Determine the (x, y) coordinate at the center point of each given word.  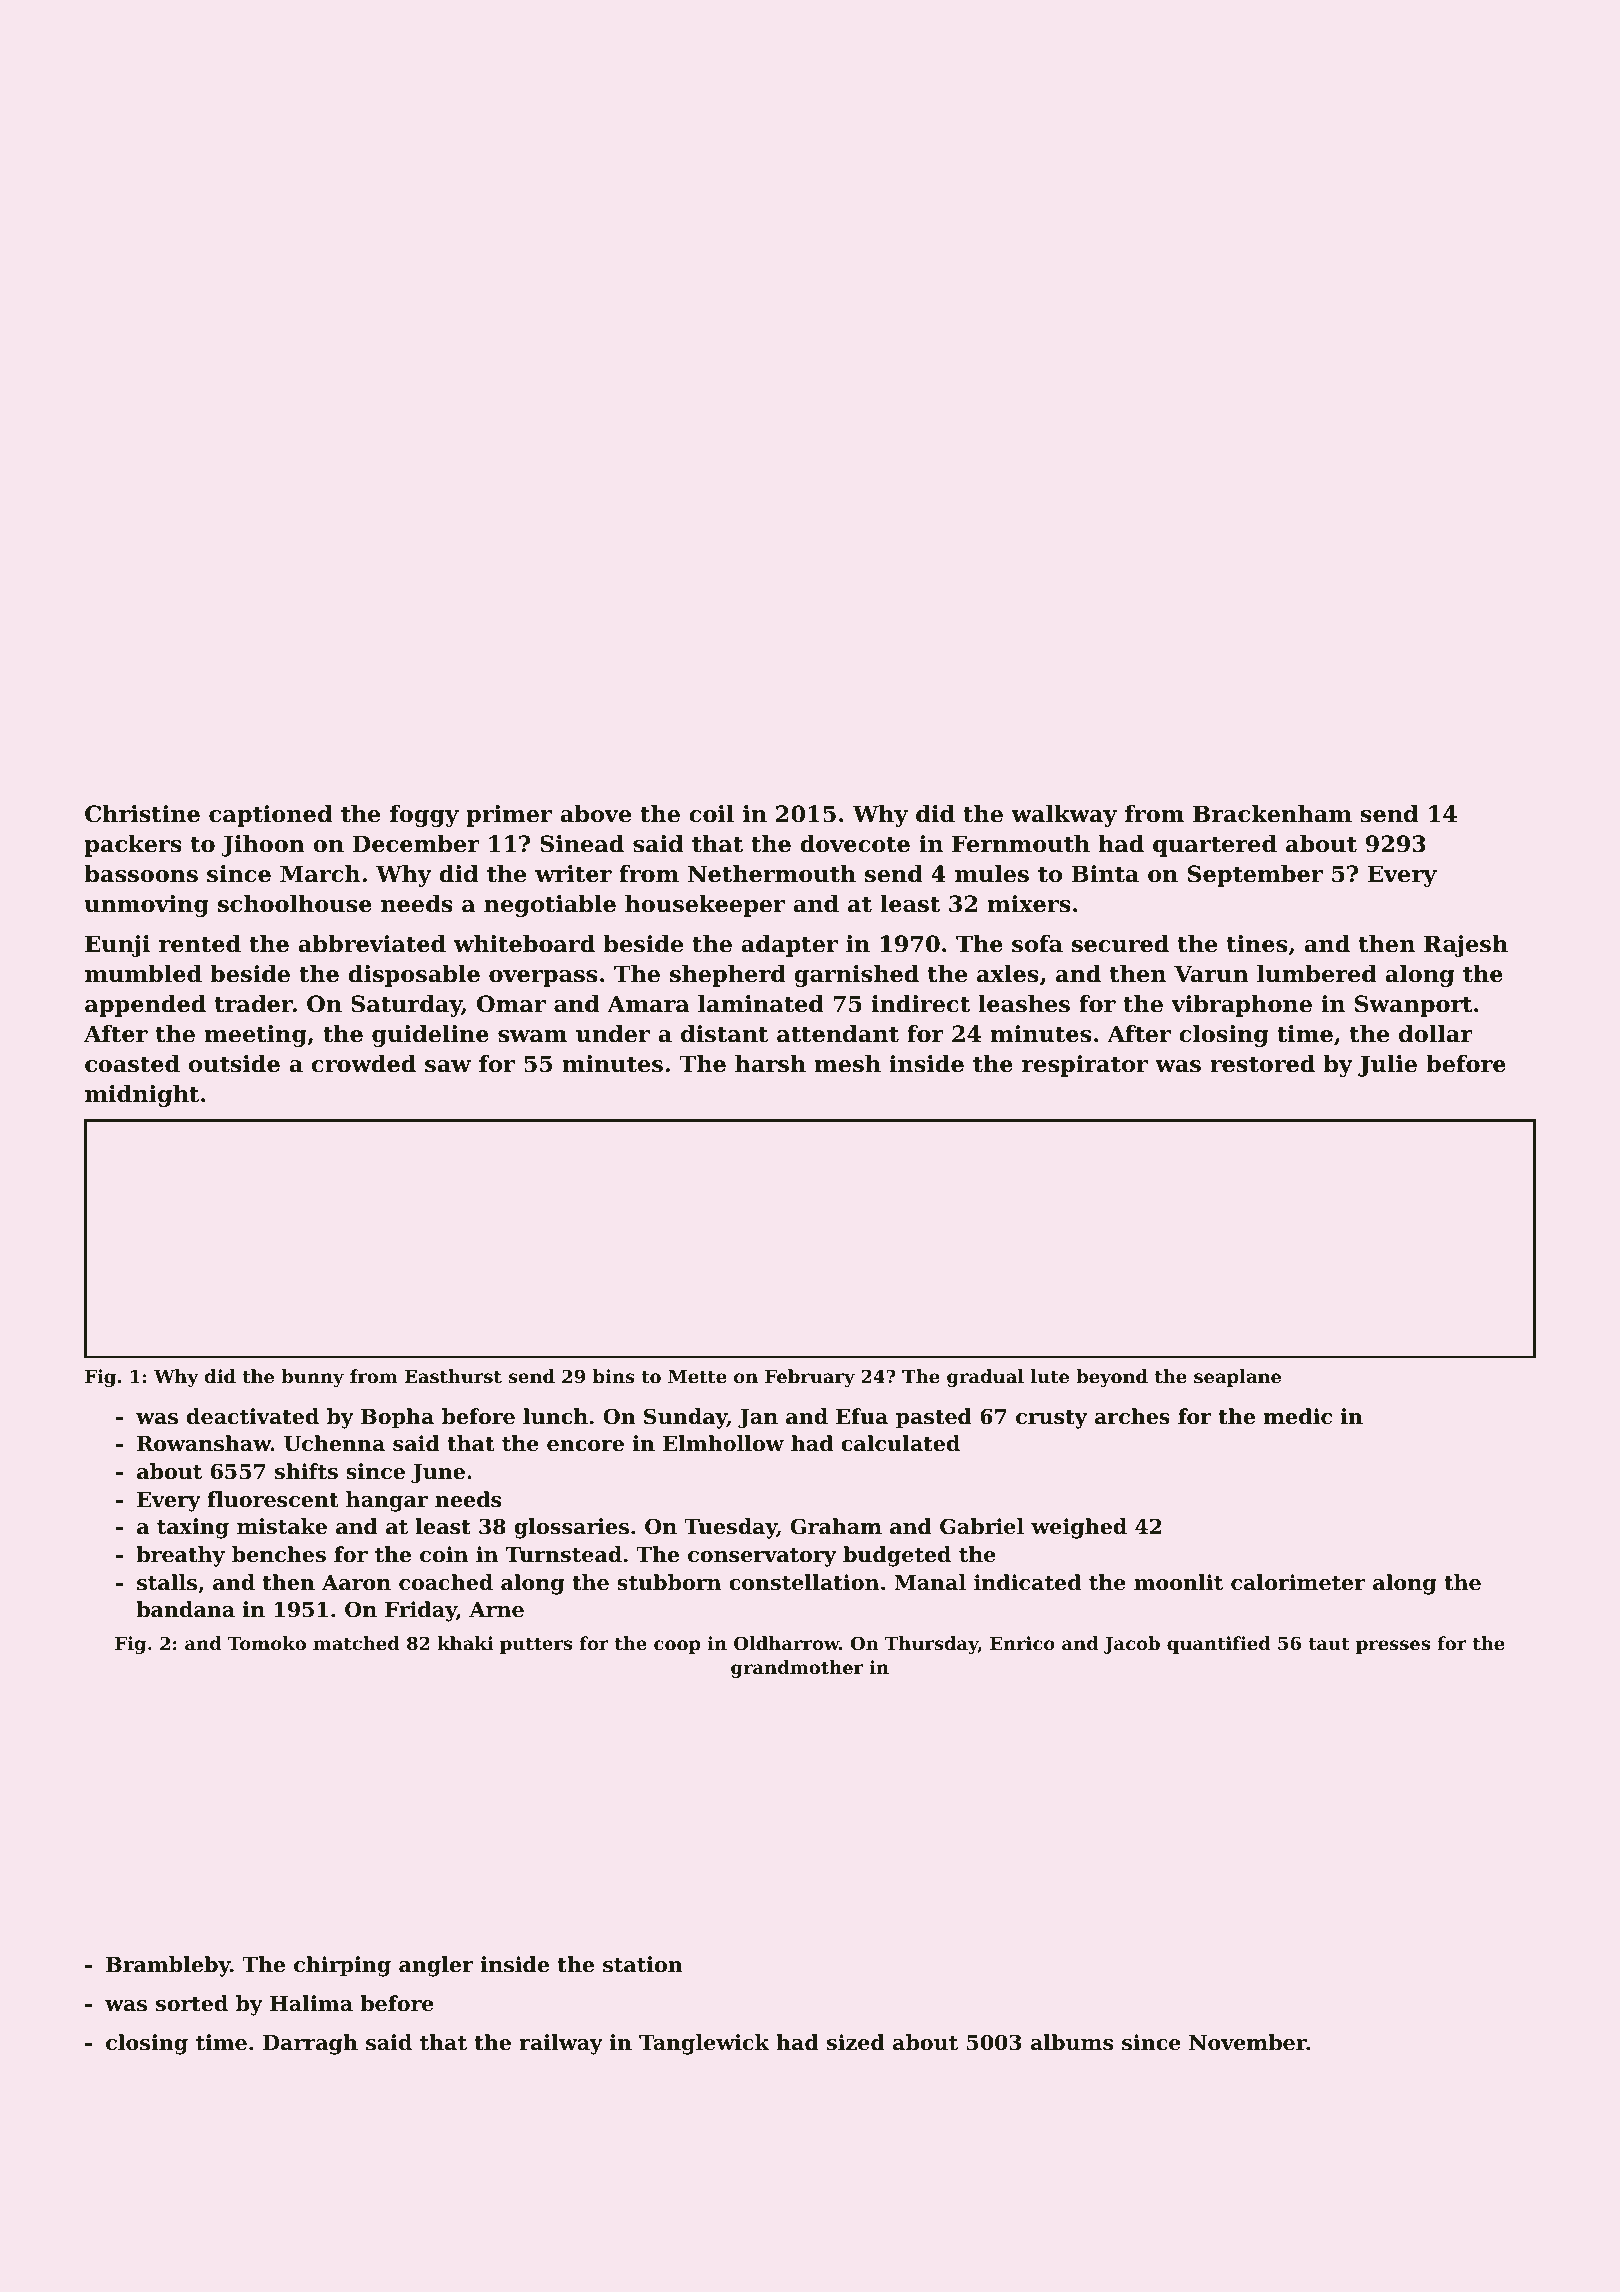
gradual (985, 1378)
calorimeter (1298, 1582)
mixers (1029, 904)
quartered (1215, 846)
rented (200, 944)
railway (561, 2044)
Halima (311, 2003)
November (1248, 2042)
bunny (312, 1378)
